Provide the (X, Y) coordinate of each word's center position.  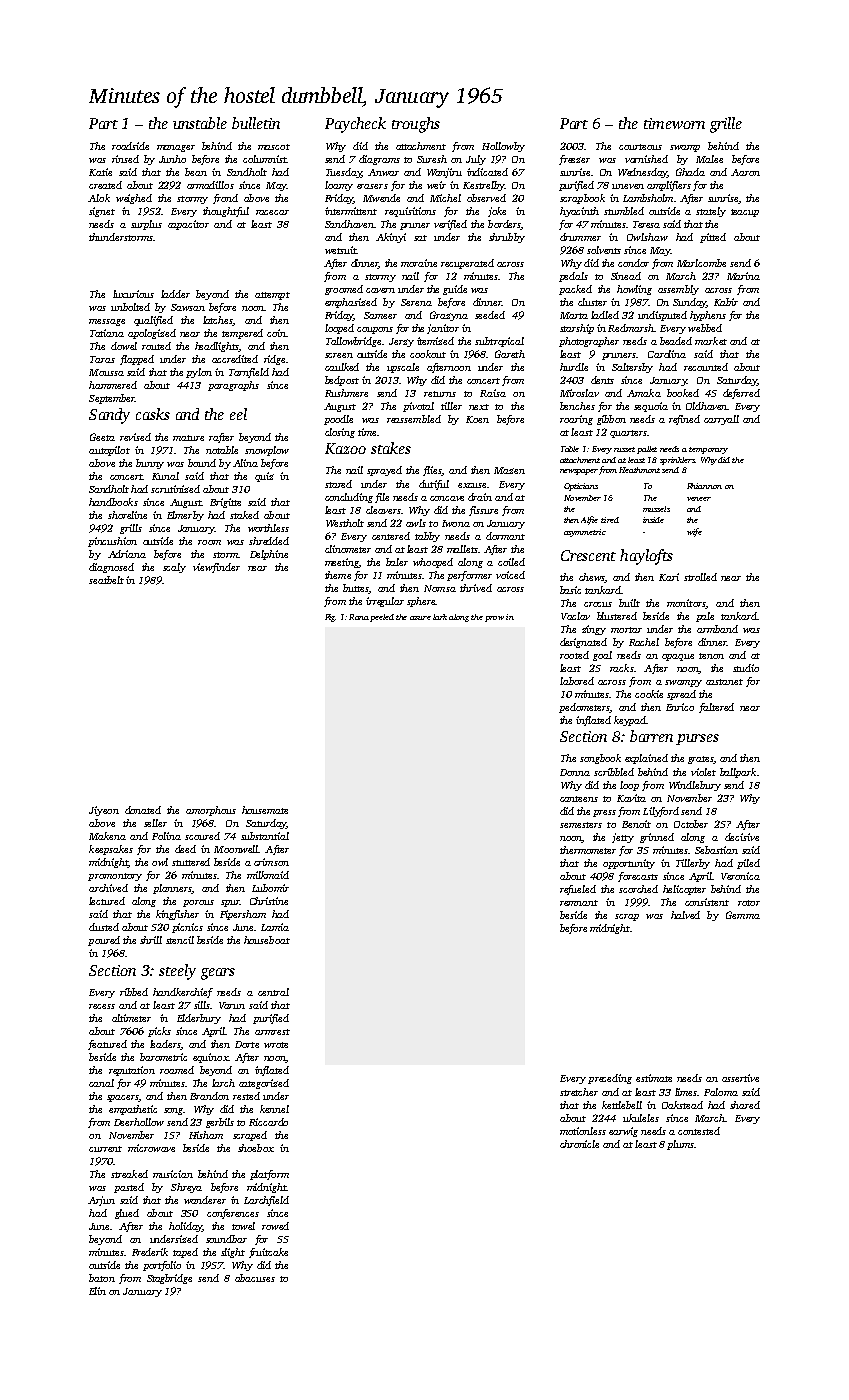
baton (102, 1278)
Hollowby (503, 147)
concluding (349, 498)
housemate (265, 810)
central (273, 992)
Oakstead (682, 1105)
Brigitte (225, 503)
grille (726, 125)
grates (701, 760)
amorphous (211, 811)
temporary (708, 450)
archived (108, 888)
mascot (274, 147)
